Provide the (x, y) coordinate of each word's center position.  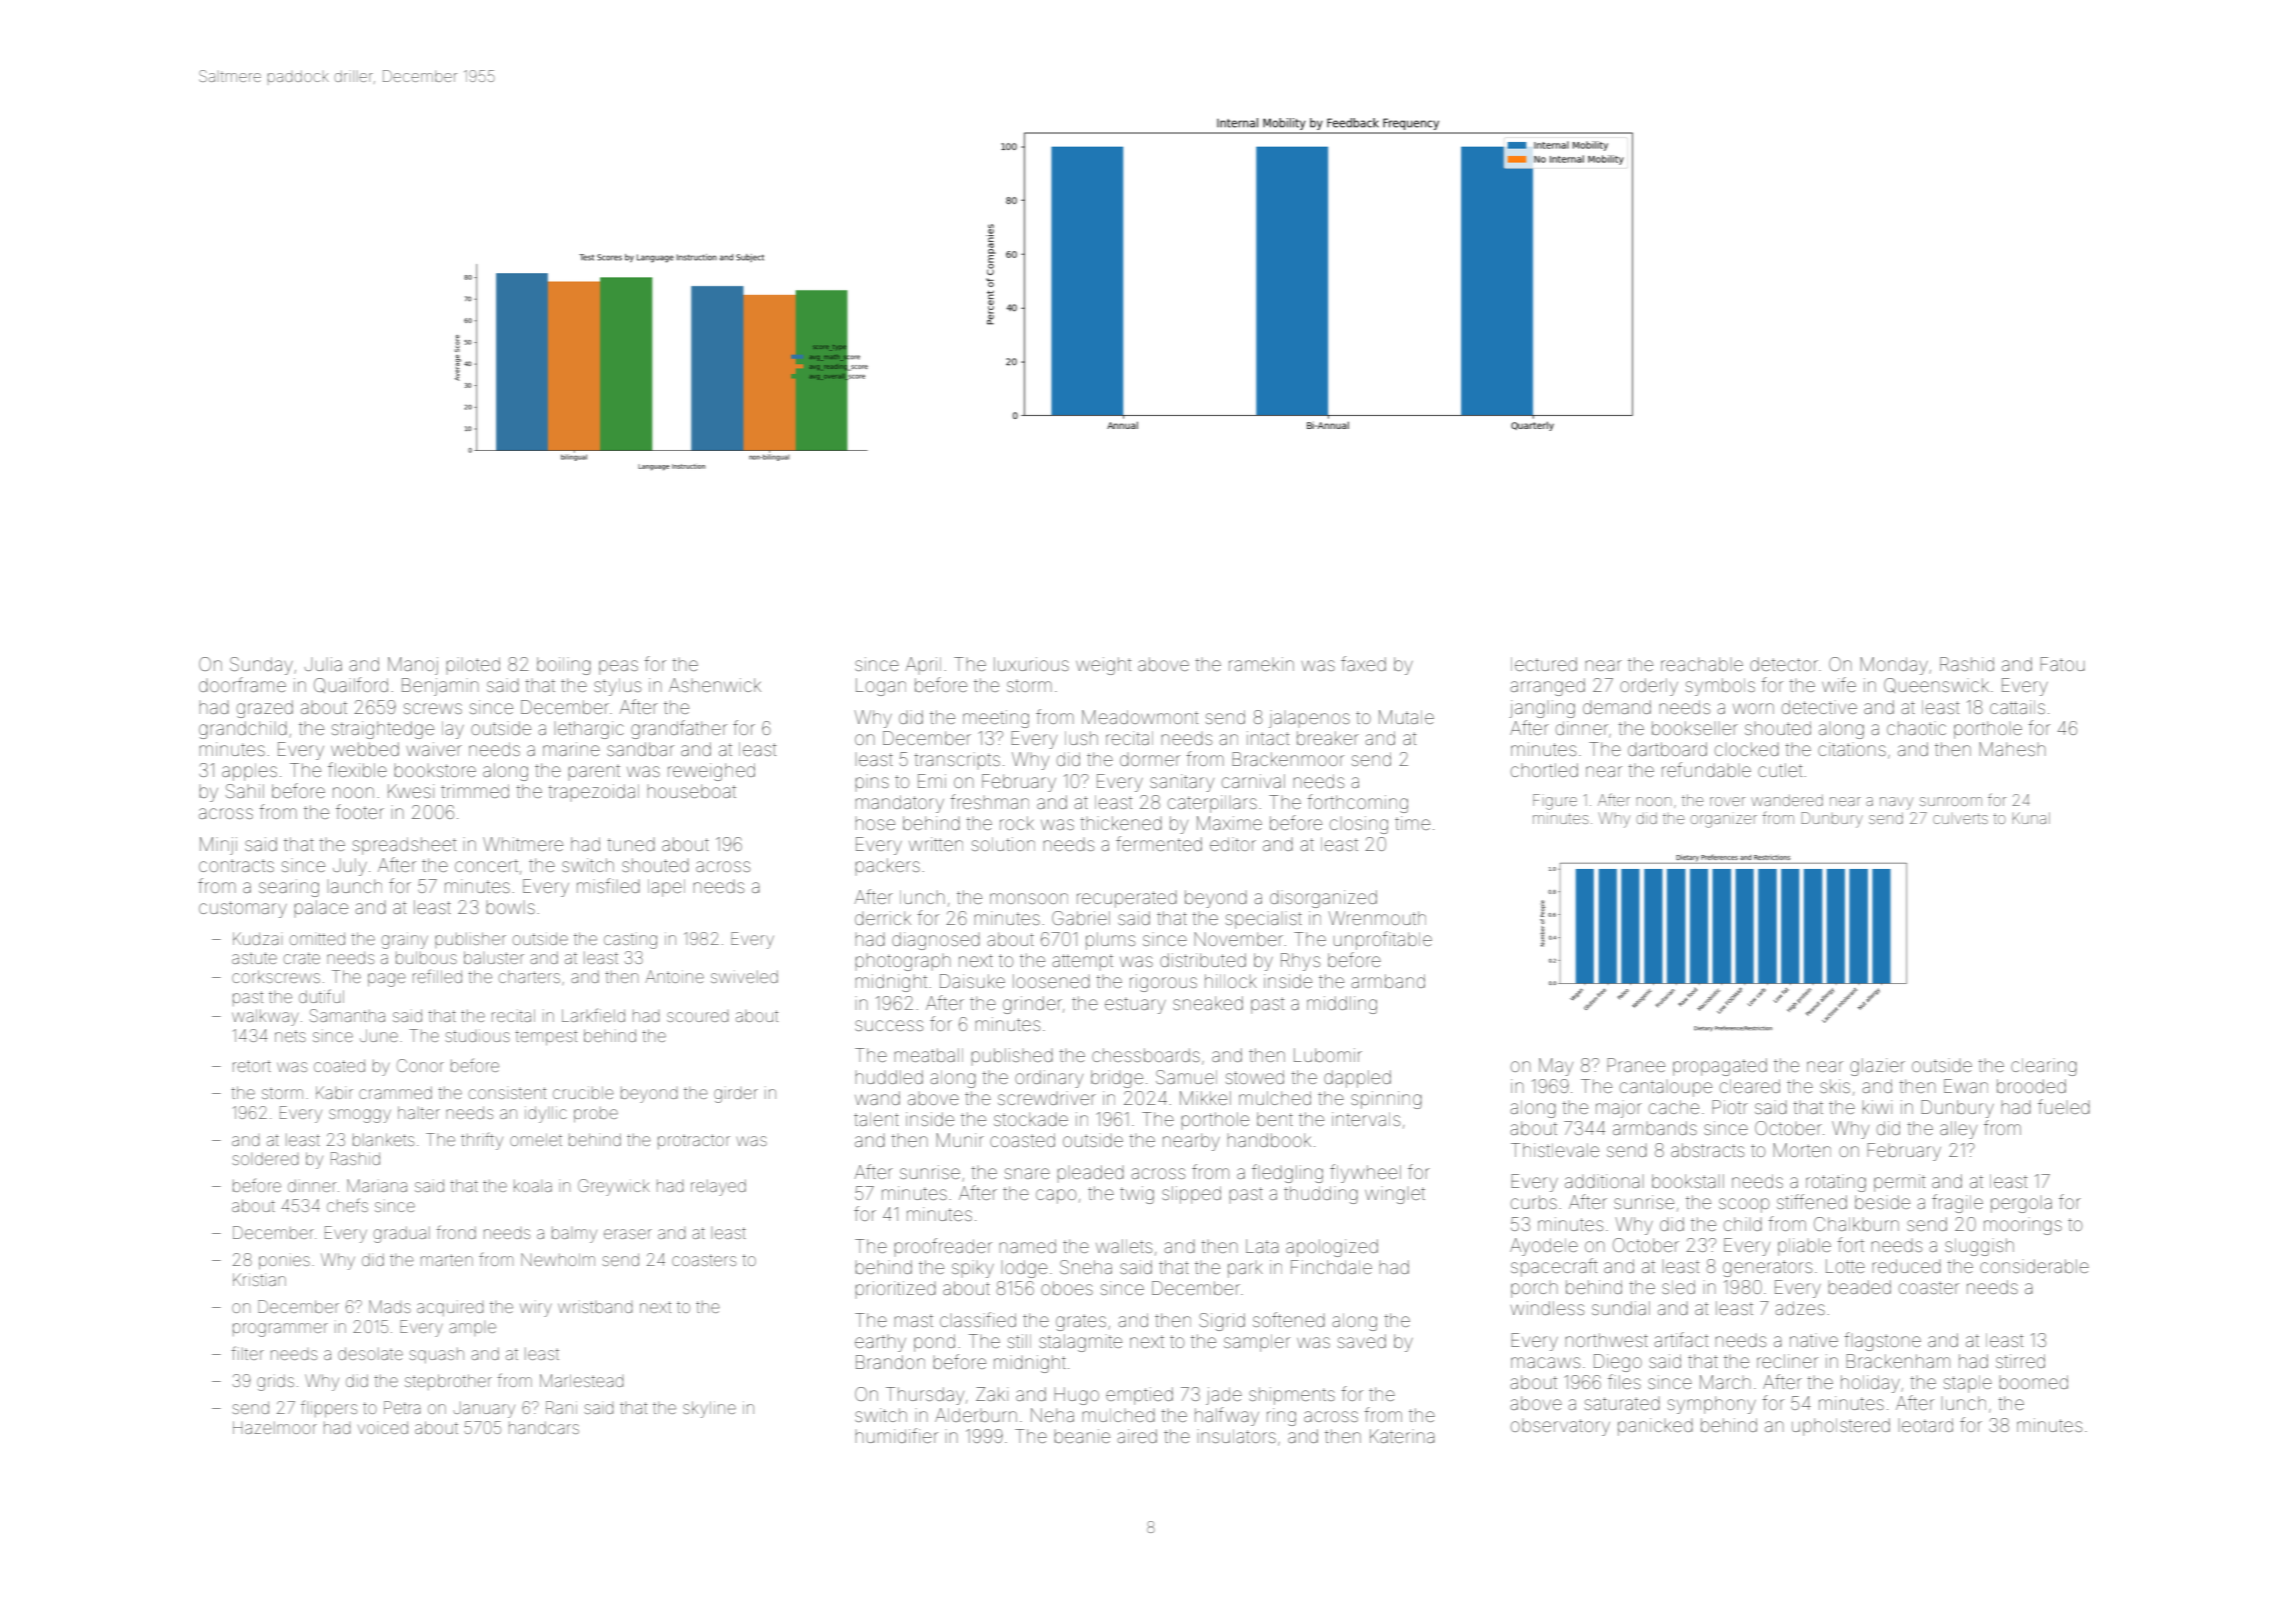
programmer (280, 1330)
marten (447, 1260)
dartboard (1667, 749)
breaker (1328, 738)
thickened (1121, 823)
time (1412, 823)
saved (1362, 1341)
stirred (2020, 1361)
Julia (323, 664)
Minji (218, 846)
